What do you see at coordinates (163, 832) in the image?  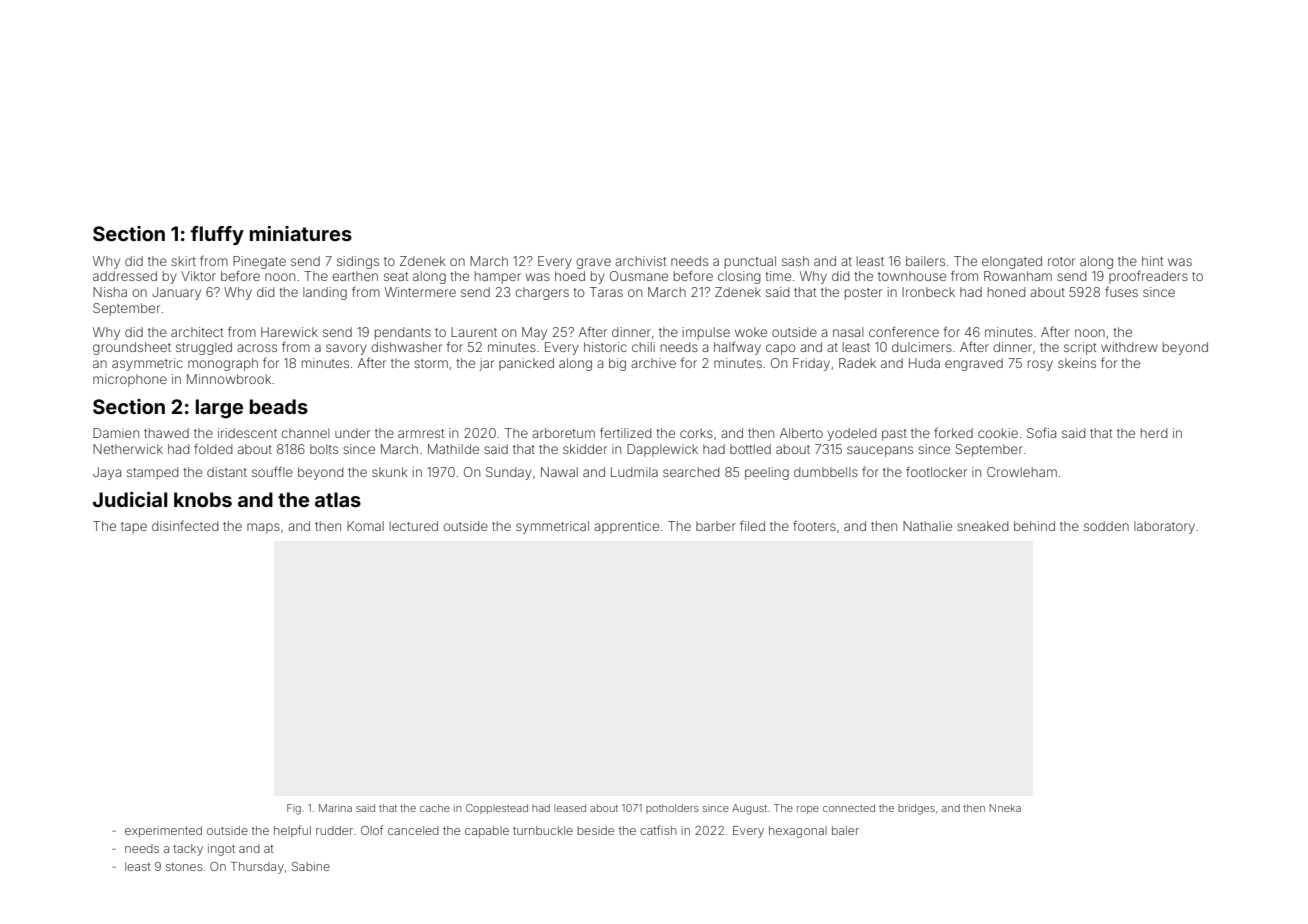 I see `experimented` at bounding box center [163, 832].
